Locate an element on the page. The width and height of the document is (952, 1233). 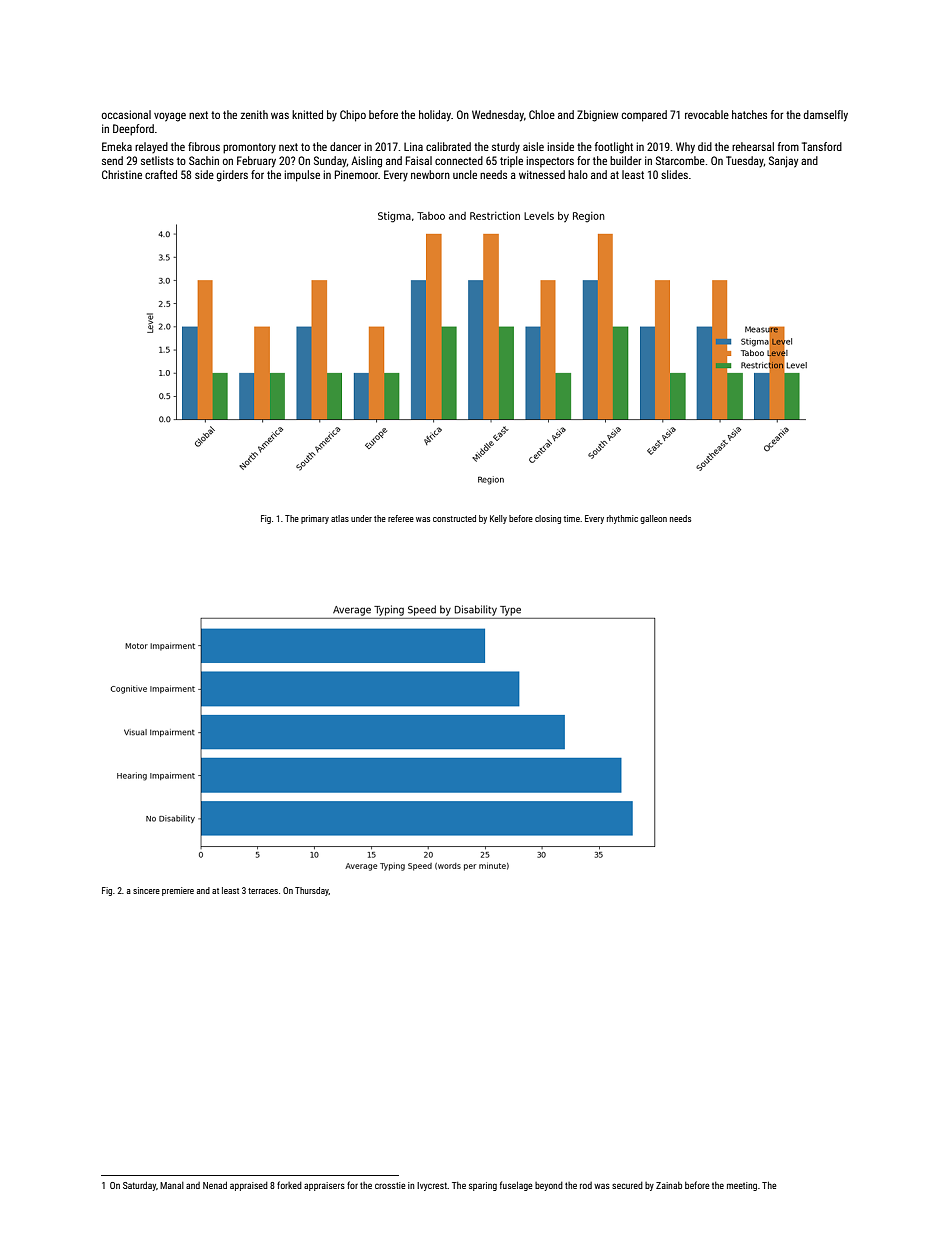
Zainab is located at coordinates (669, 1185).
